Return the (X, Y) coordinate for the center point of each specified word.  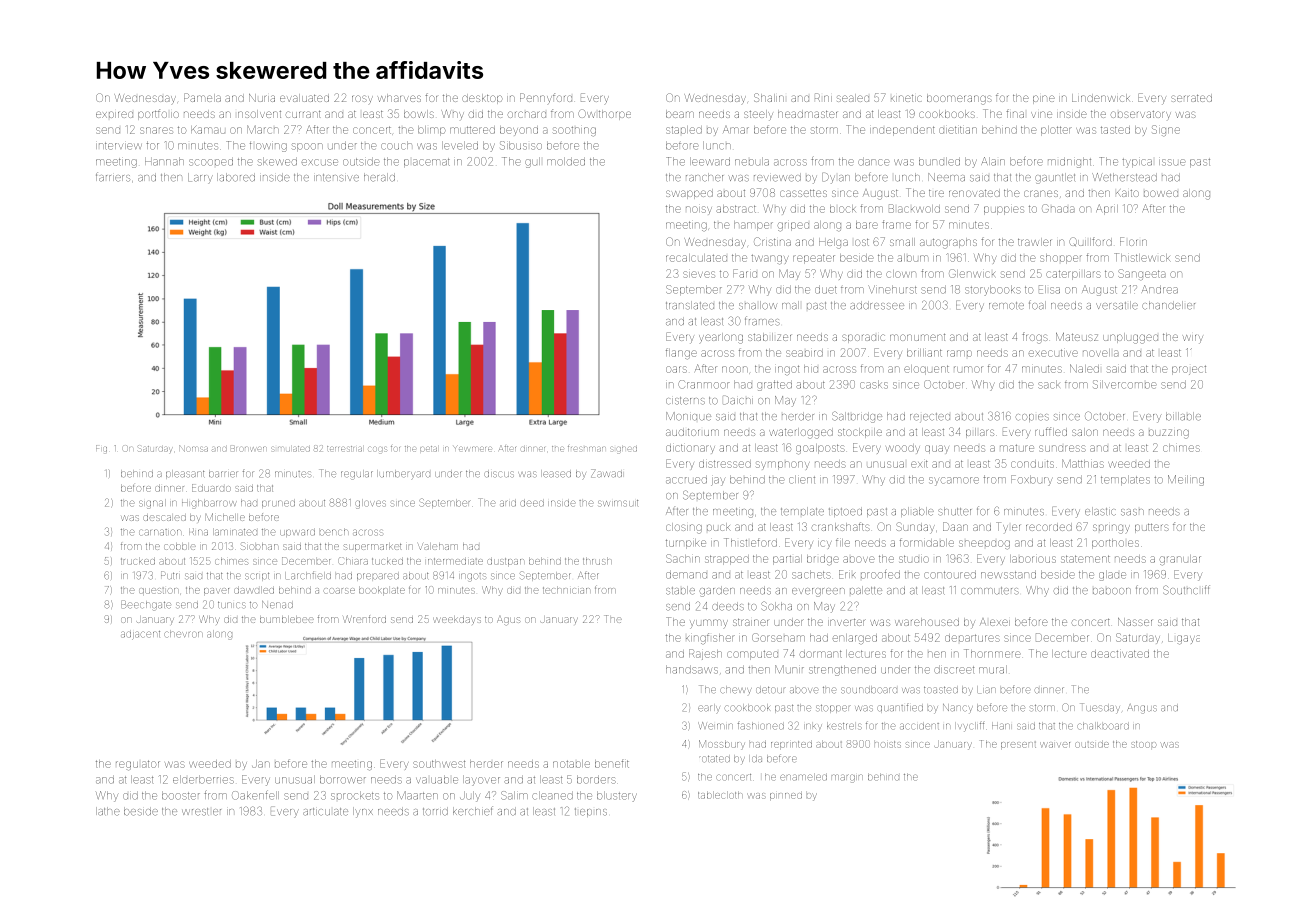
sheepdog (984, 544)
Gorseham (778, 637)
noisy (699, 210)
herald (379, 177)
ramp (959, 353)
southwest (439, 764)
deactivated (1120, 654)
